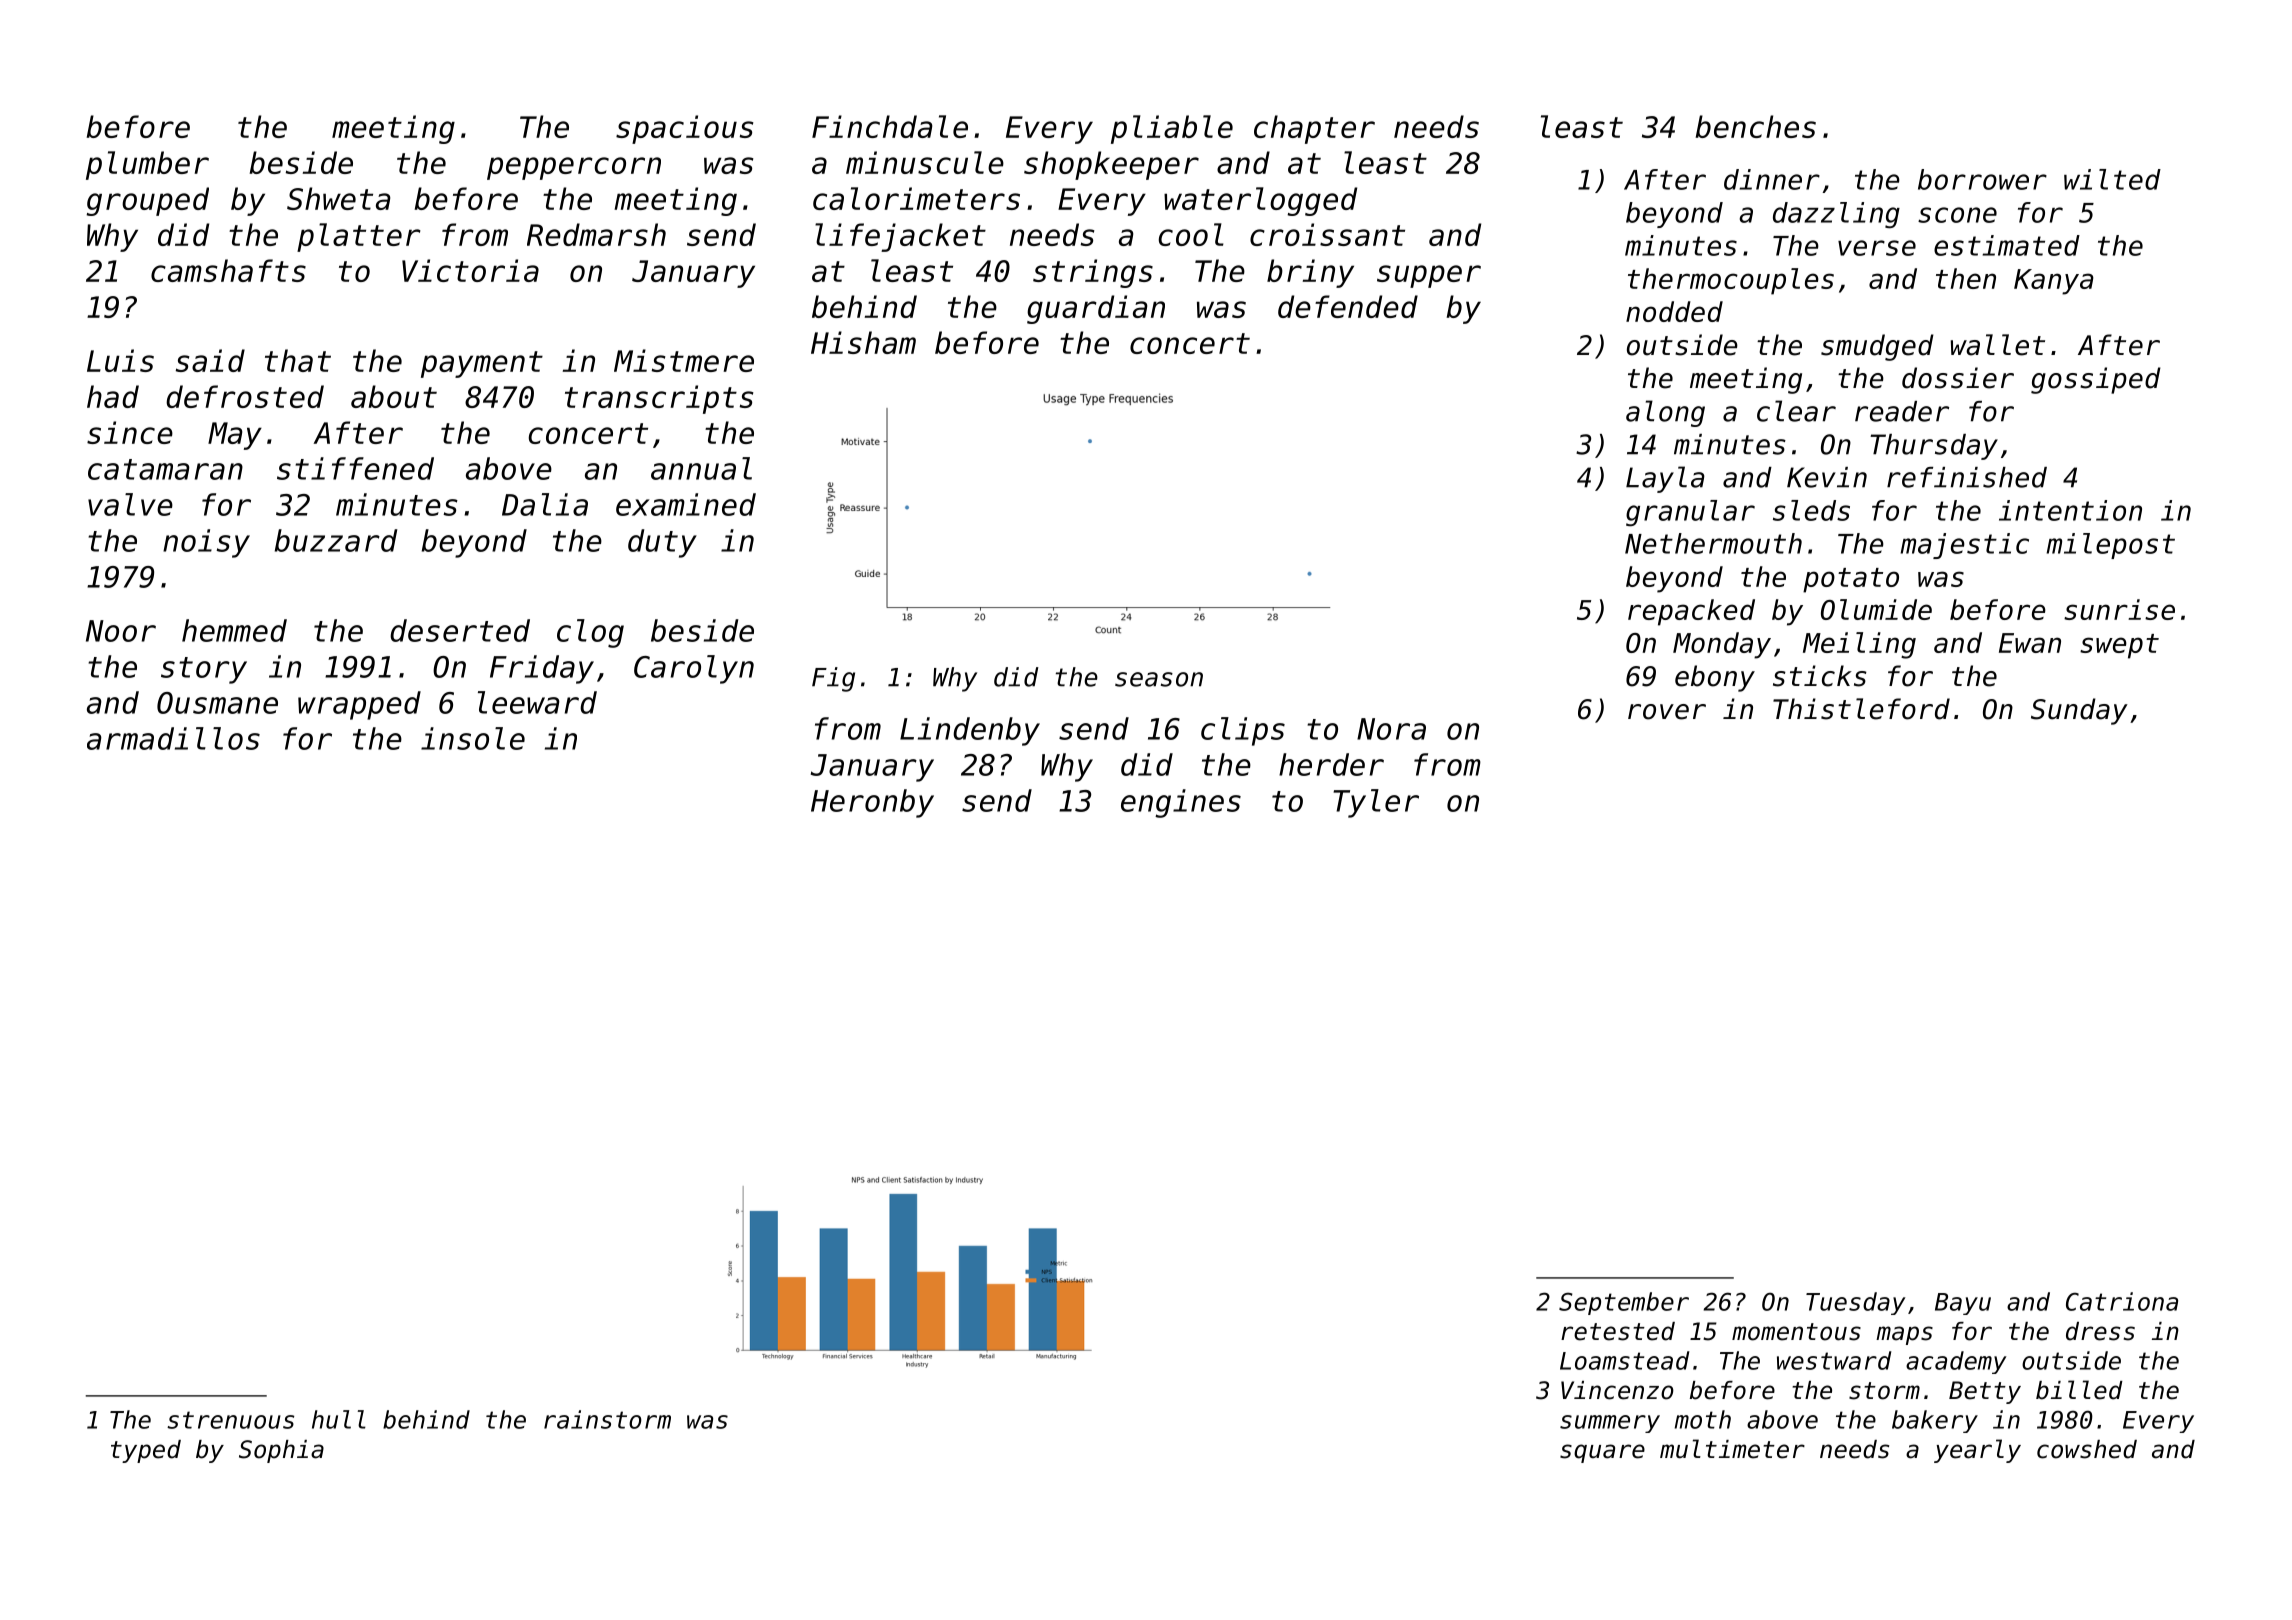  Describe the element at coordinates (872, 803) in the screenshot. I see `Heronby` at that location.
